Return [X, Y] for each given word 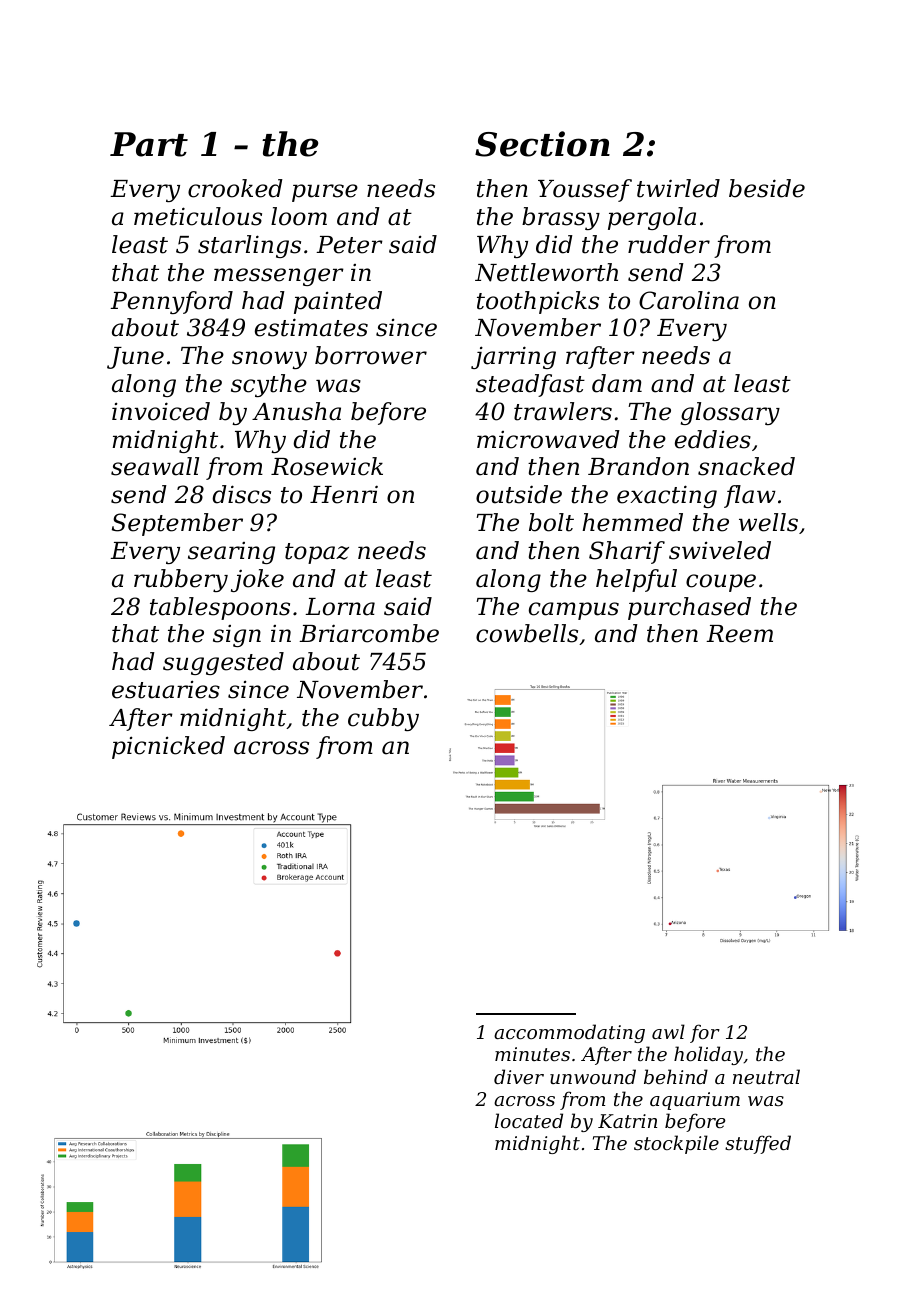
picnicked [168, 747]
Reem [739, 634]
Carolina [689, 300]
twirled [678, 188]
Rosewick [327, 466]
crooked [235, 188]
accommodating [569, 1033]
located [529, 1120]
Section [542, 144]
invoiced [161, 411]
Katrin [627, 1121]
